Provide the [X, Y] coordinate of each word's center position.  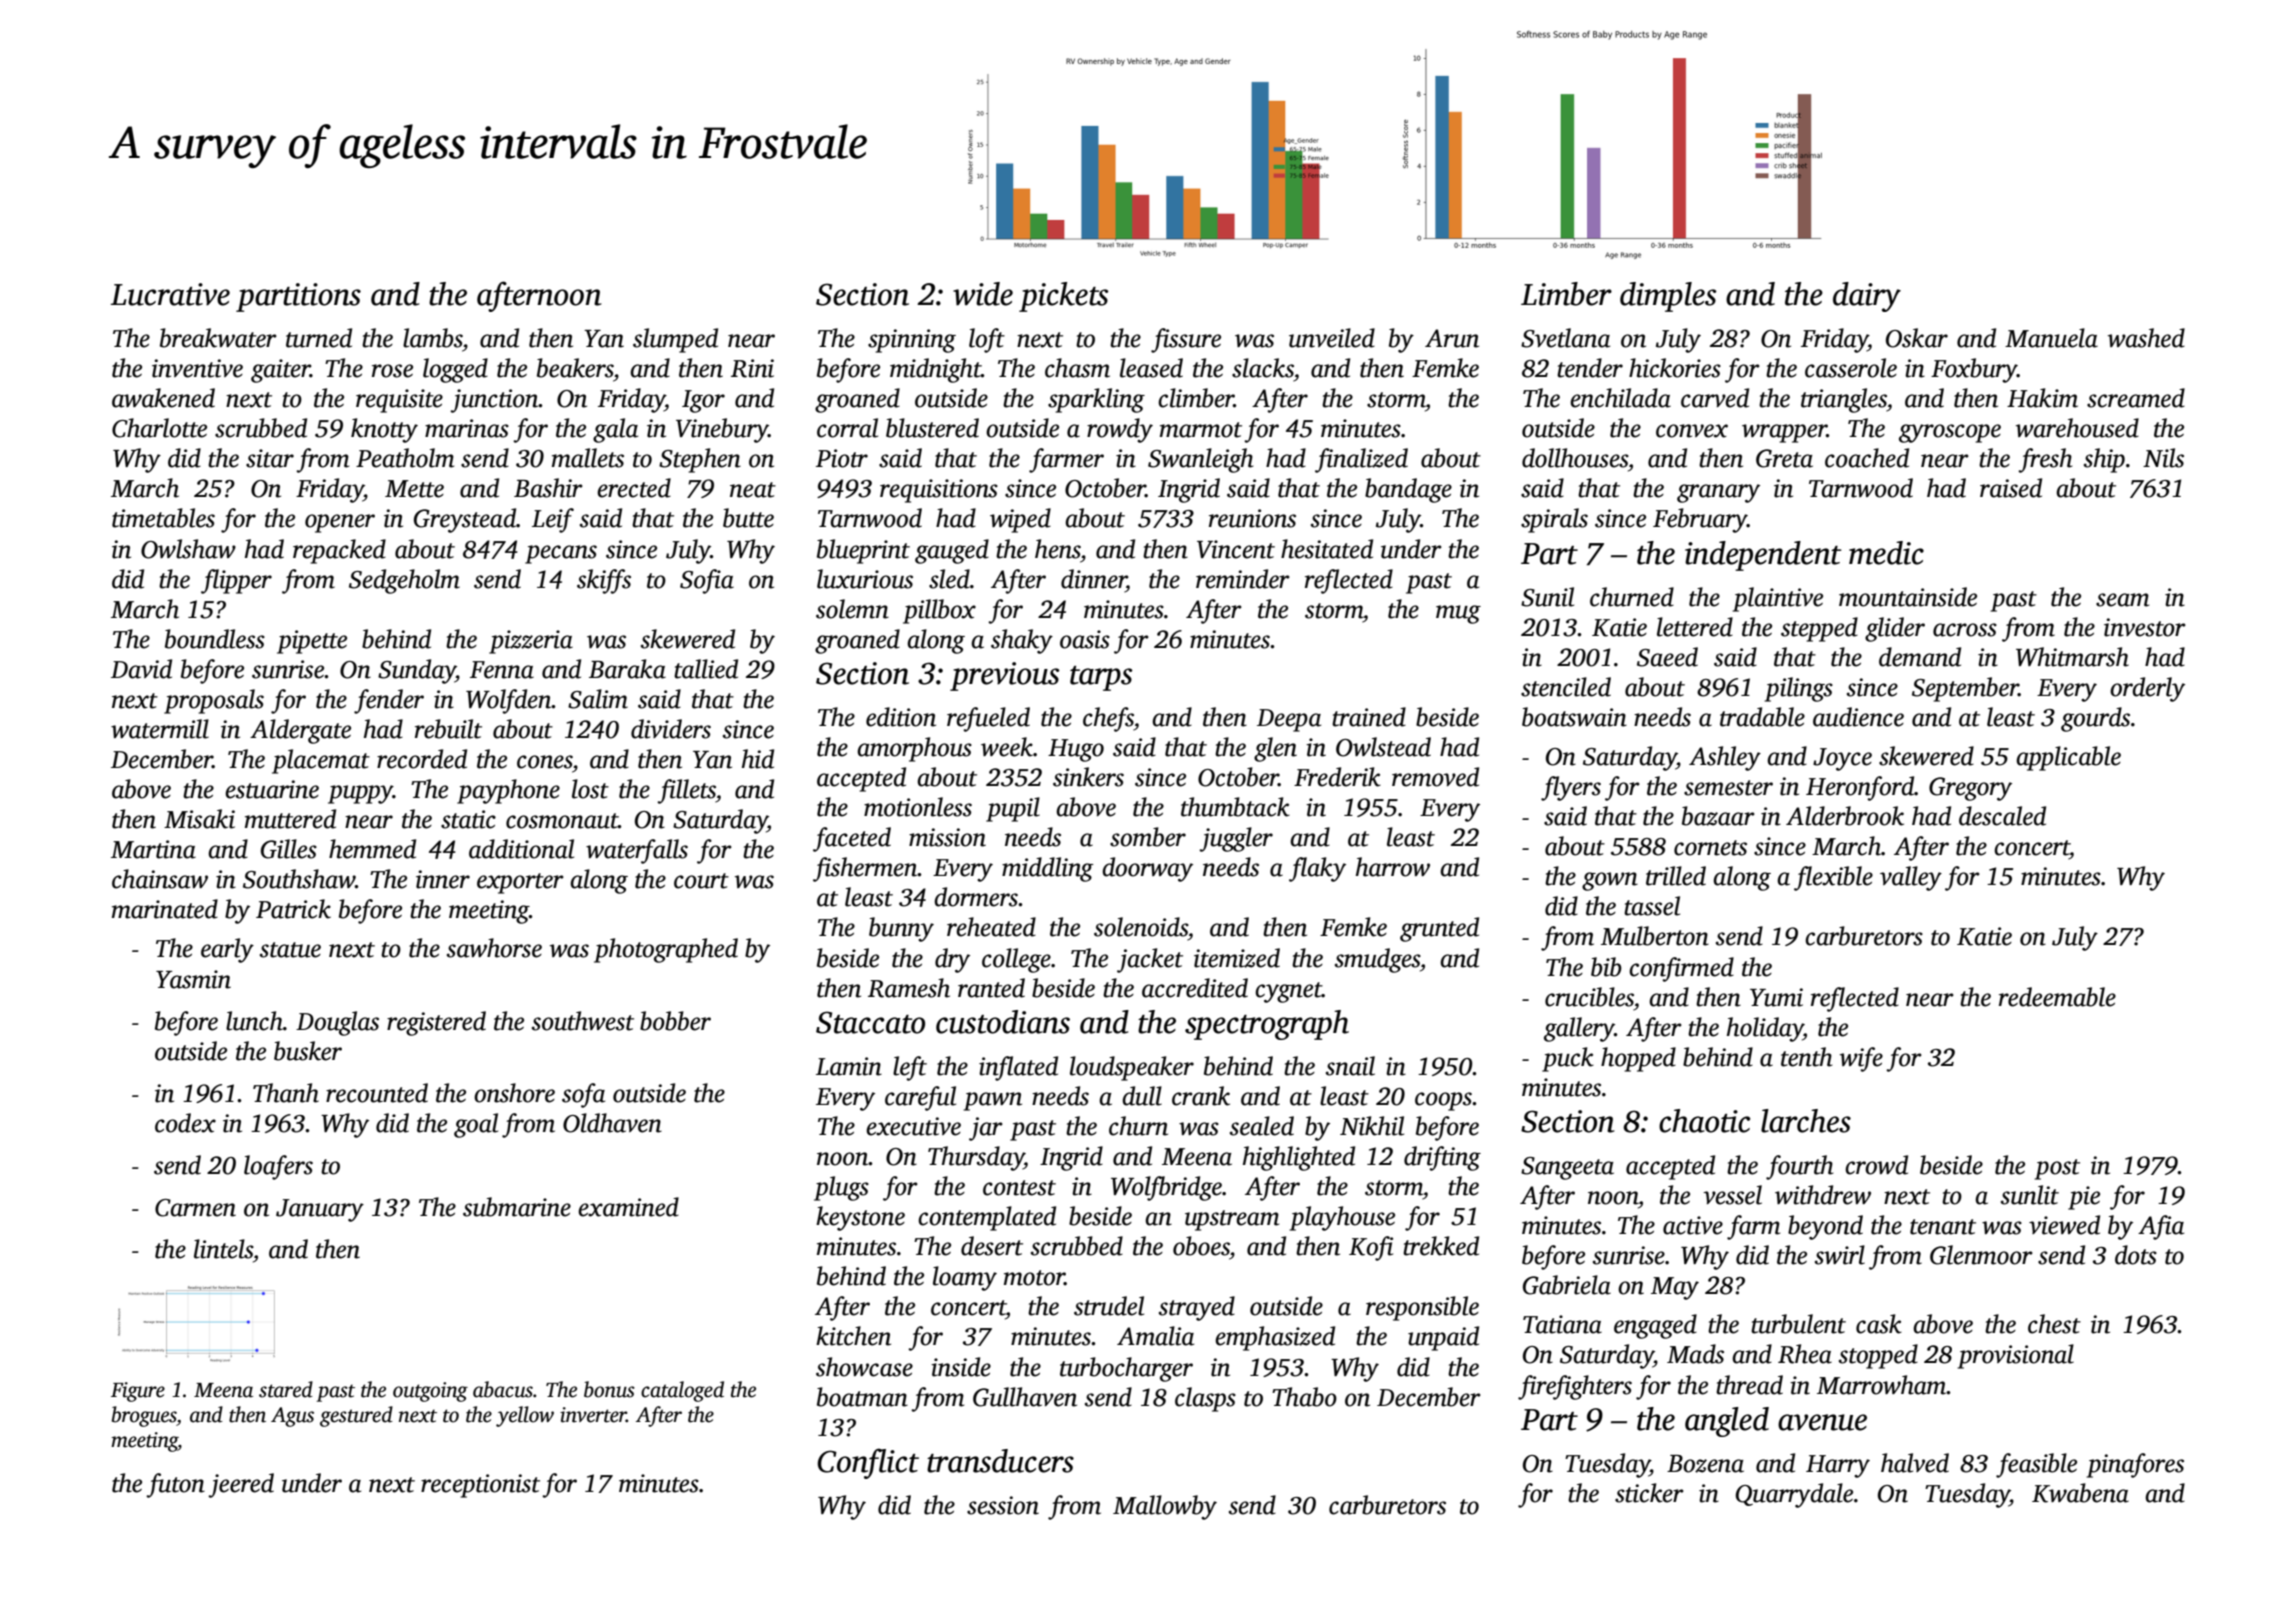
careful [920, 1098]
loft [987, 340]
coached [1867, 458]
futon [175, 1485]
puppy [360, 794]
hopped [1638, 1059]
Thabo [1304, 1397]
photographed [666, 950]
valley [1911, 878]
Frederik [1337, 777]
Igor [703, 401]
